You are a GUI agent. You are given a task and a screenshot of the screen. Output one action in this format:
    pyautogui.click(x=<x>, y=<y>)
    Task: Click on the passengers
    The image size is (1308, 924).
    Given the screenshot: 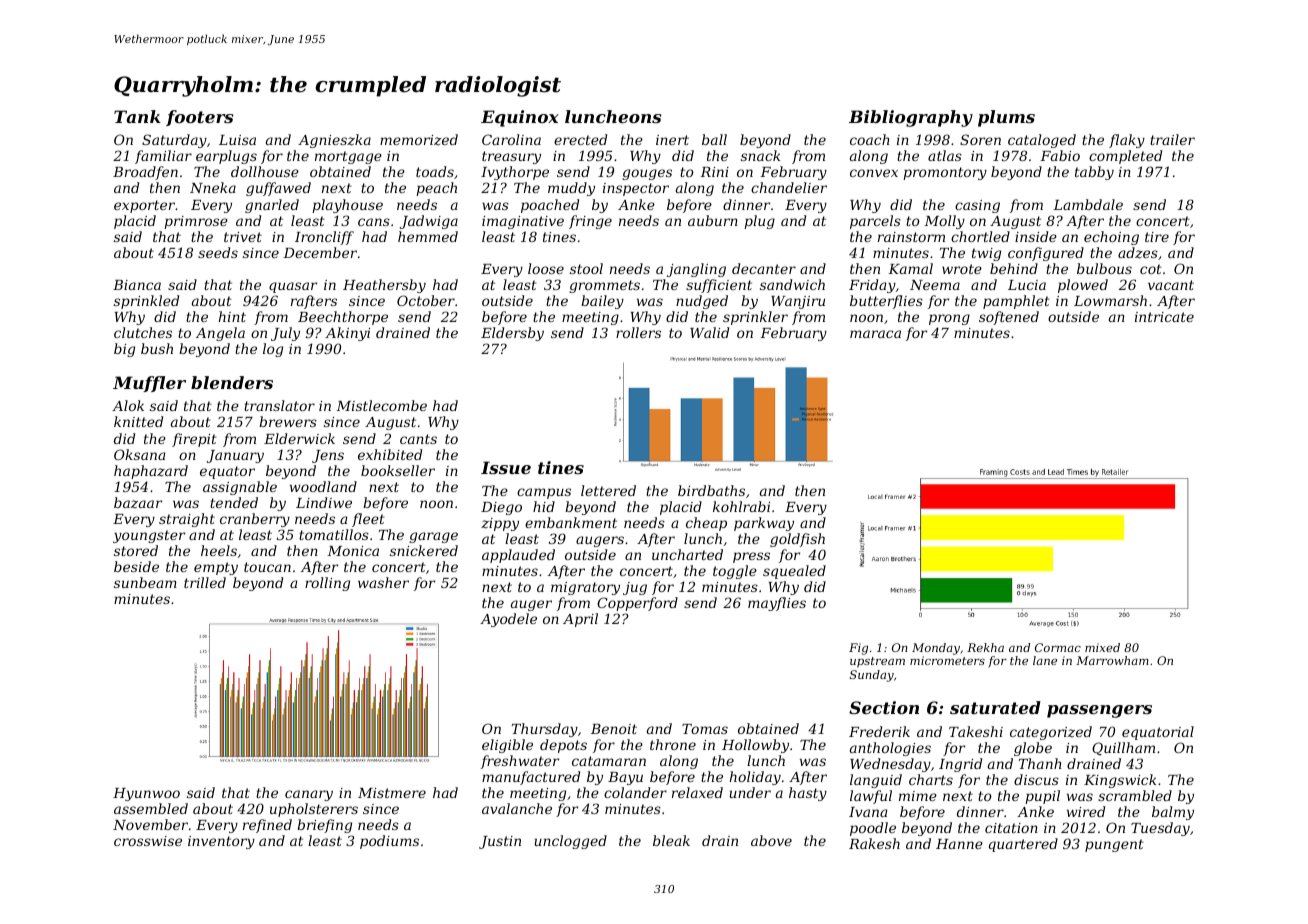 What is the action you would take?
    pyautogui.click(x=1099, y=711)
